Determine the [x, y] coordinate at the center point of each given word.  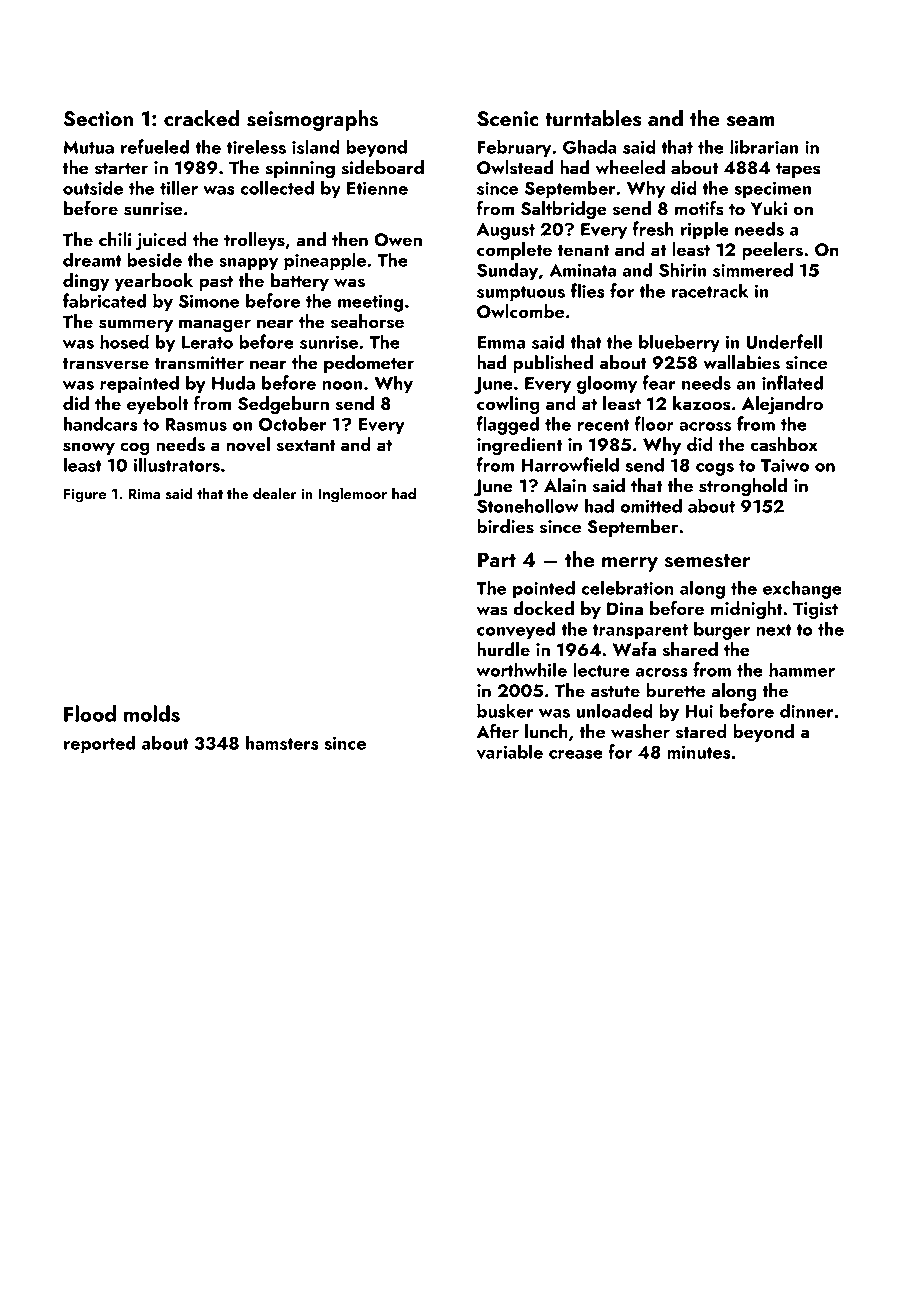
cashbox [784, 444]
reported [99, 744]
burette [676, 690]
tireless [256, 146]
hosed [124, 341]
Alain [565, 485]
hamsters [282, 742]
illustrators [176, 464]
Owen [398, 240]
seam [751, 121]
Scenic [508, 119]
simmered [753, 269]
